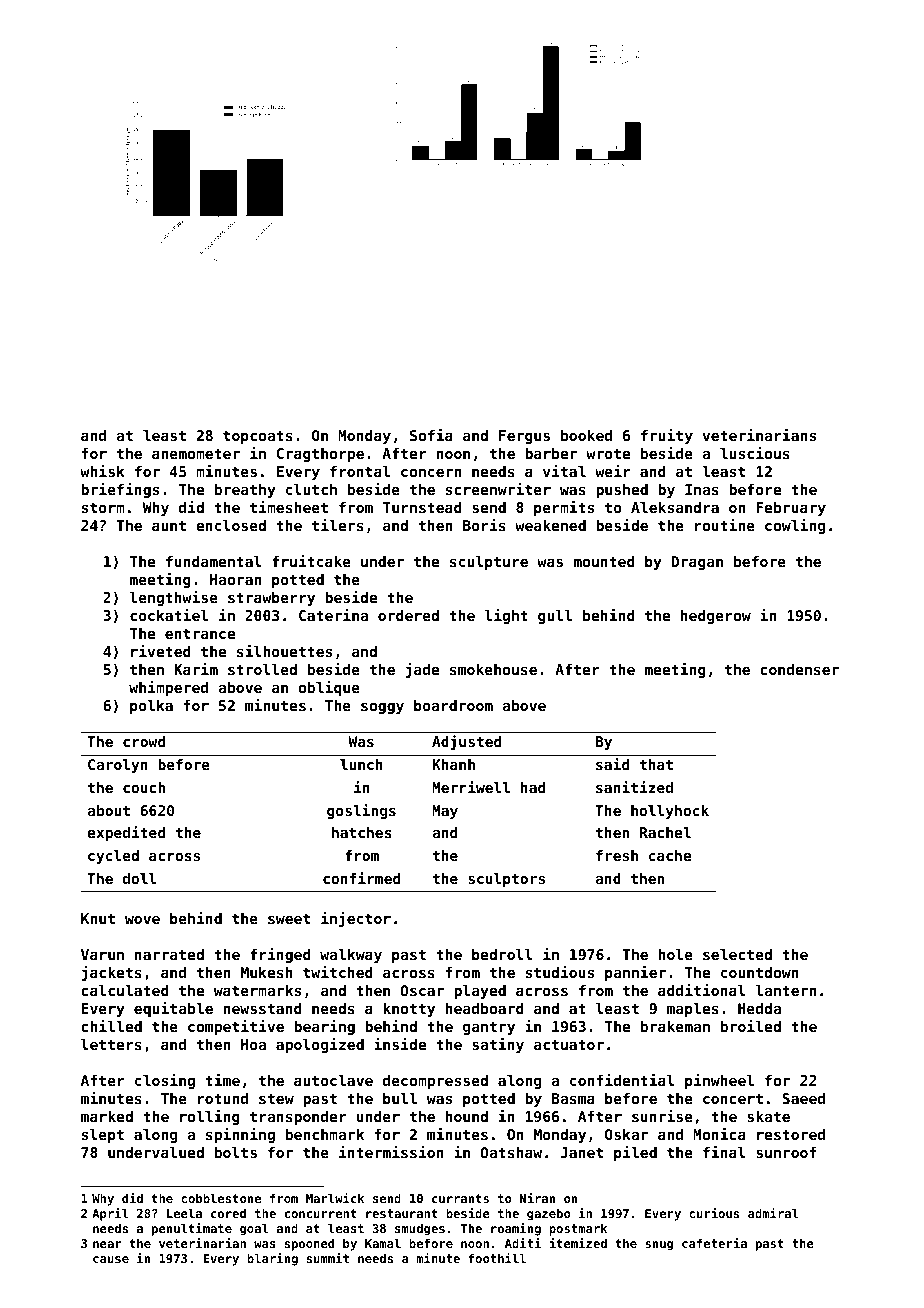 This document has width=924, height=1308. Describe the element at coordinates (360, 471) in the document. I see `frontal` at that location.
